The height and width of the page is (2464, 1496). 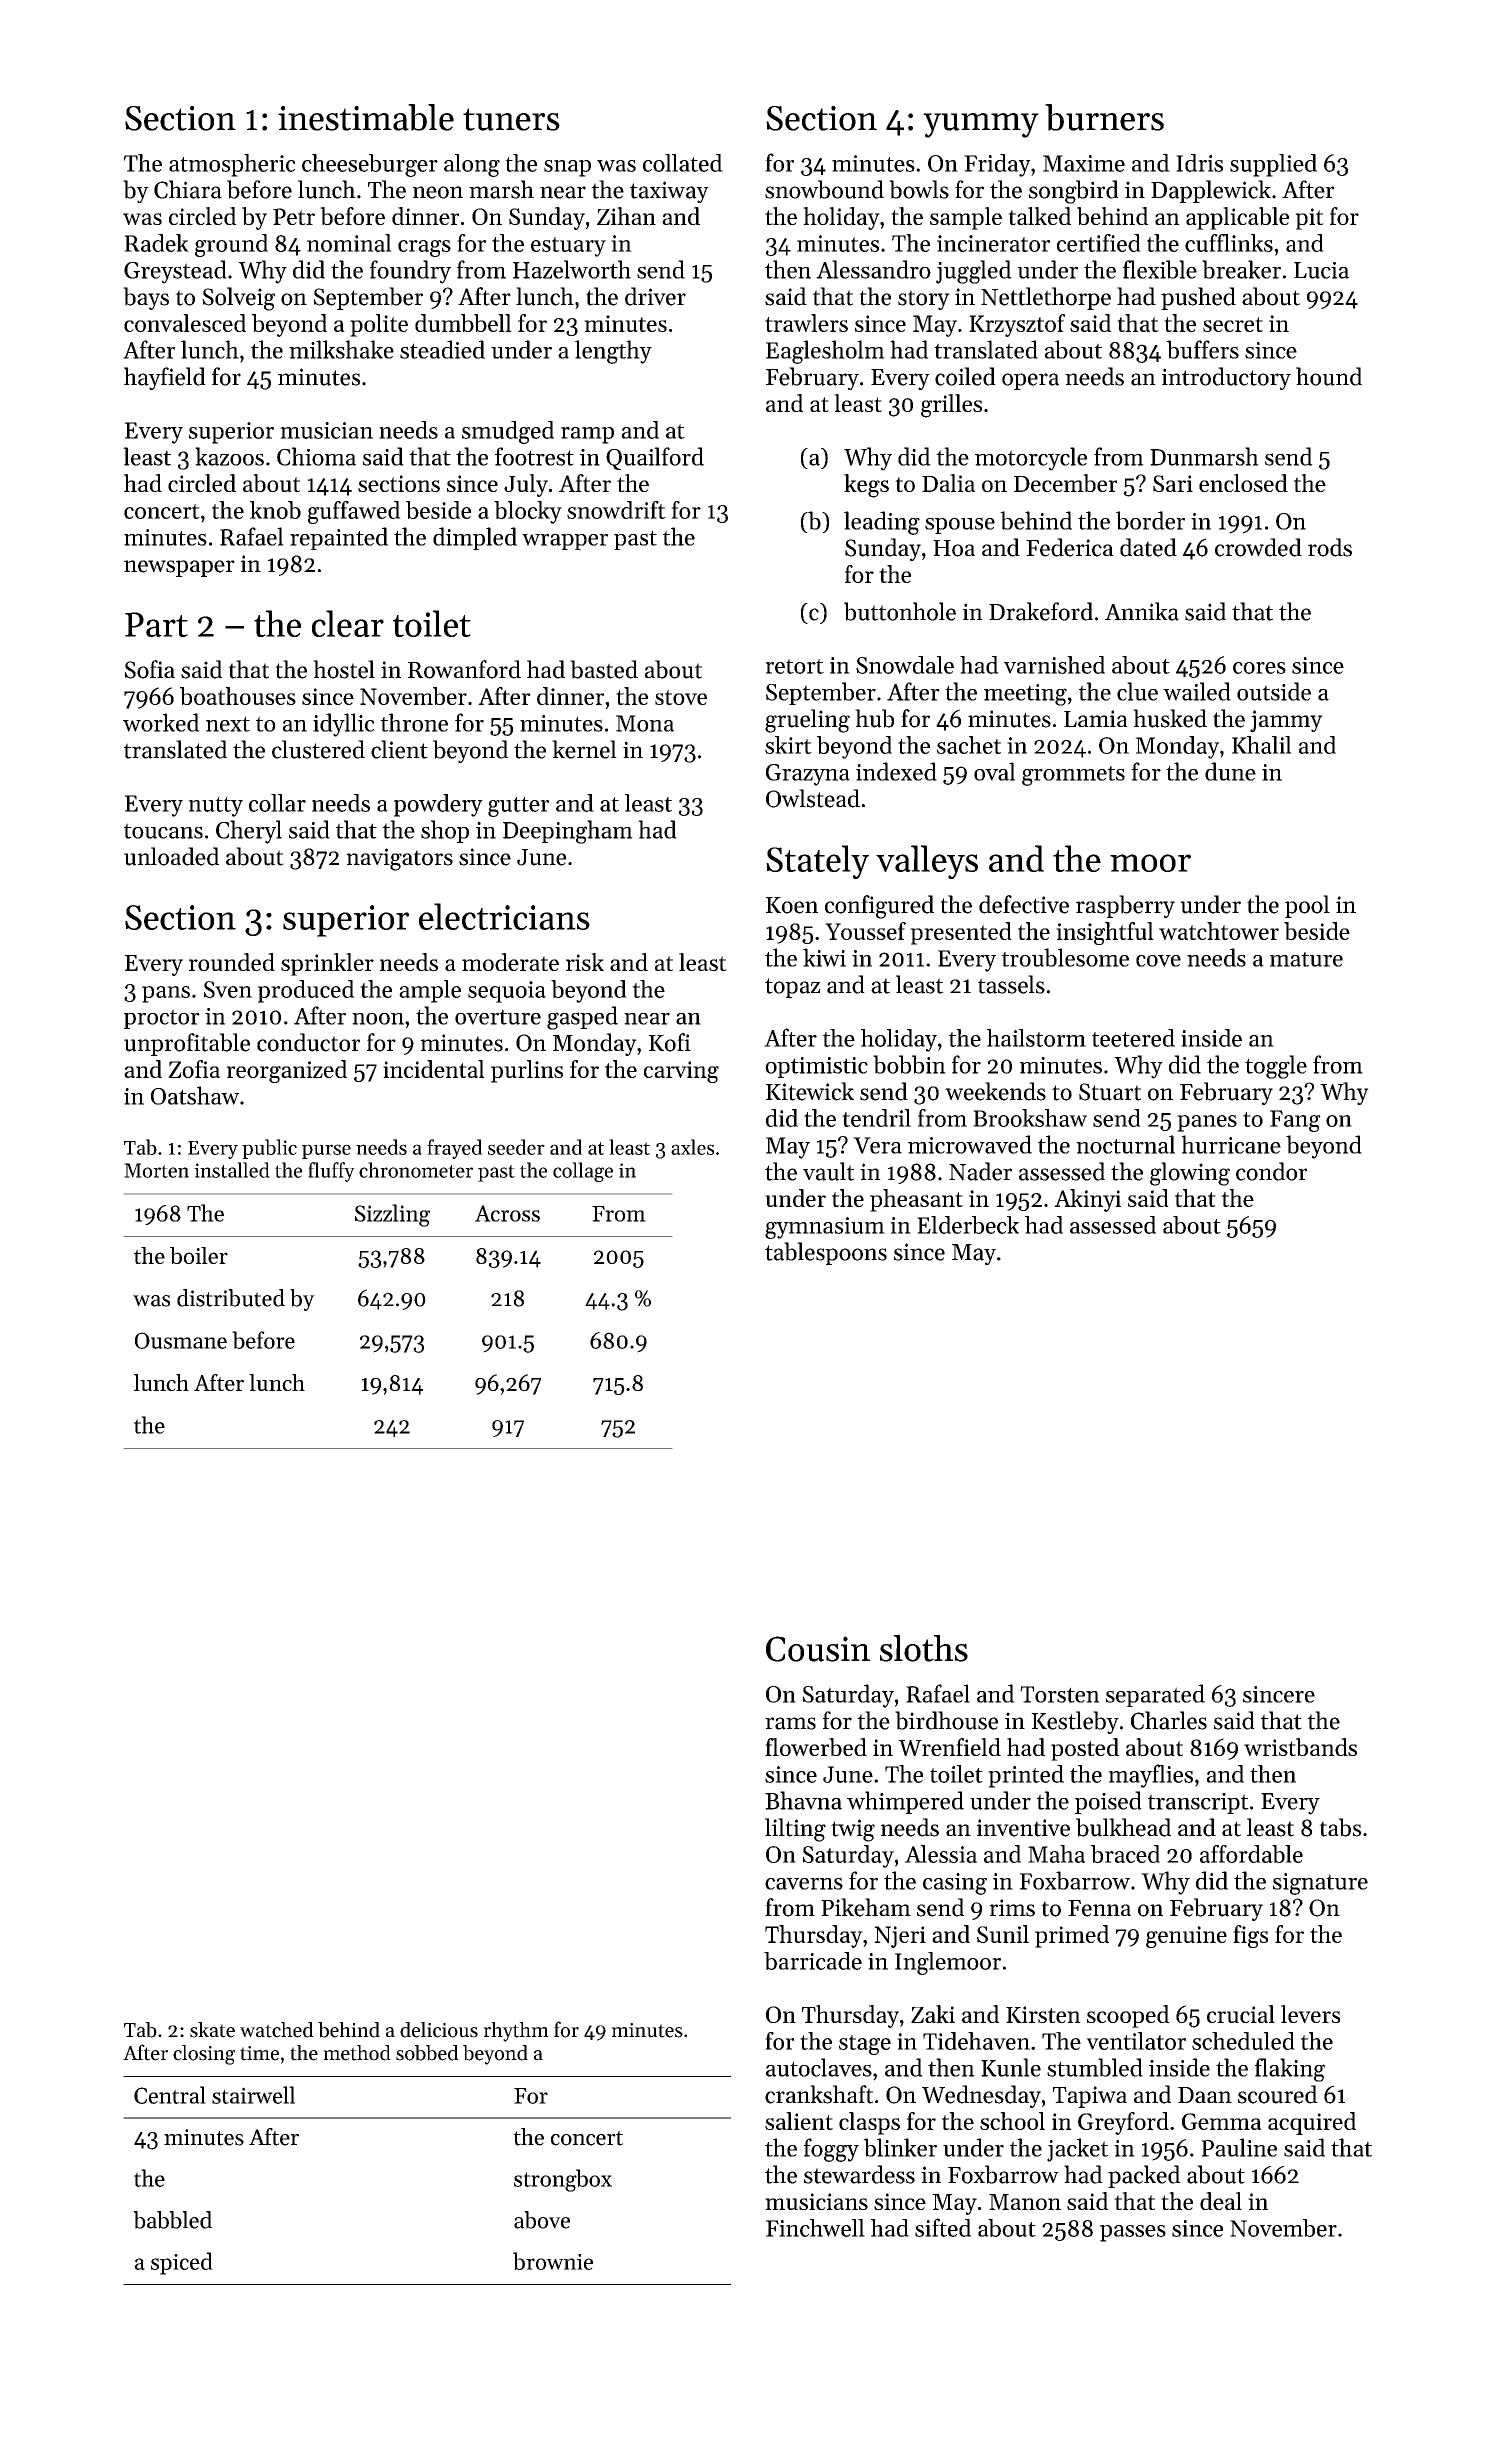 What do you see at coordinates (1306, 959) in the page?
I see `mature` at bounding box center [1306, 959].
